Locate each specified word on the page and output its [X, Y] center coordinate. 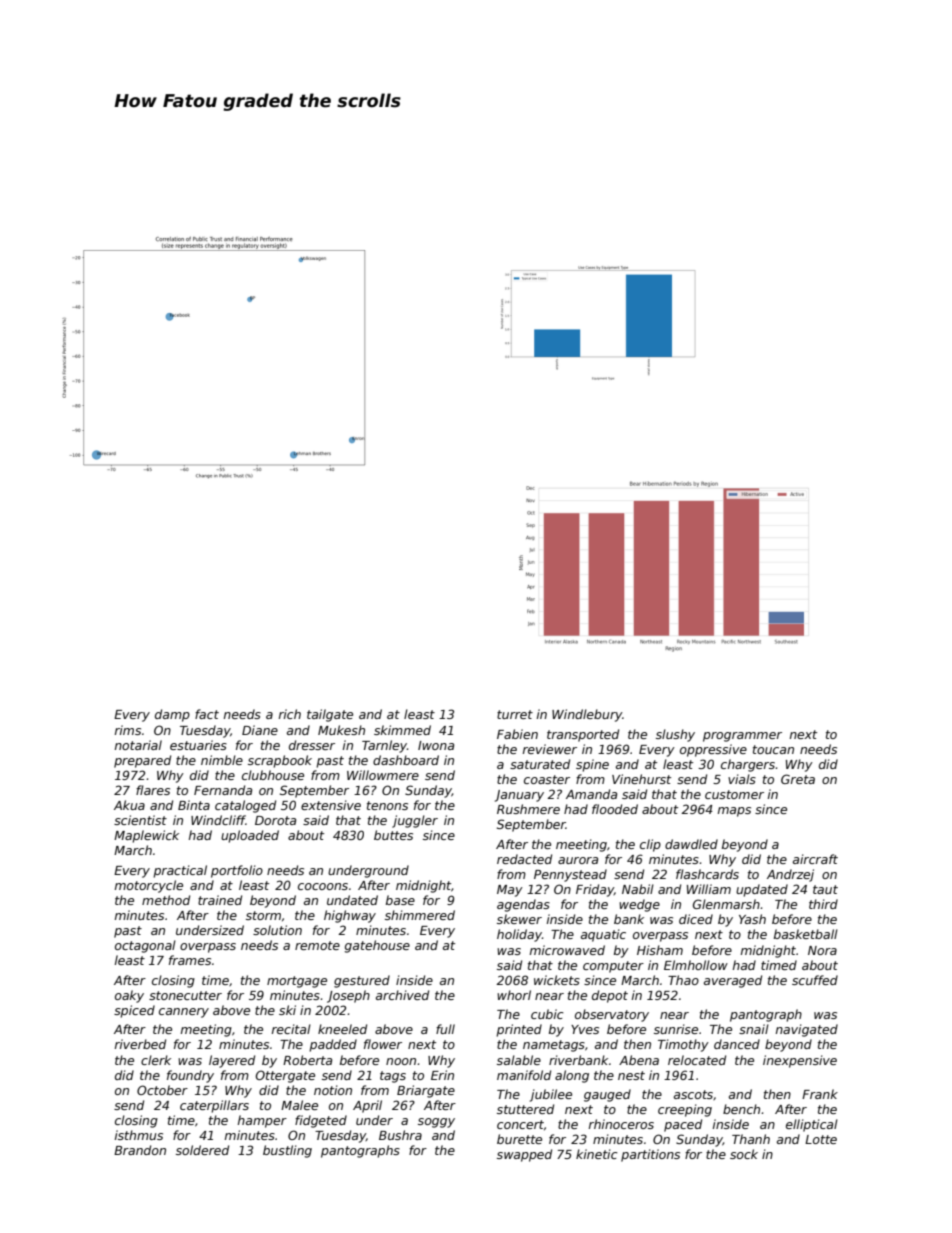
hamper [262, 1121]
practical [180, 871]
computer [613, 967]
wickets [557, 980]
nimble [222, 760]
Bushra [400, 1135]
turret [515, 714]
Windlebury [587, 715]
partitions [650, 1155]
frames [190, 960]
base [400, 900]
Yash [752, 919]
